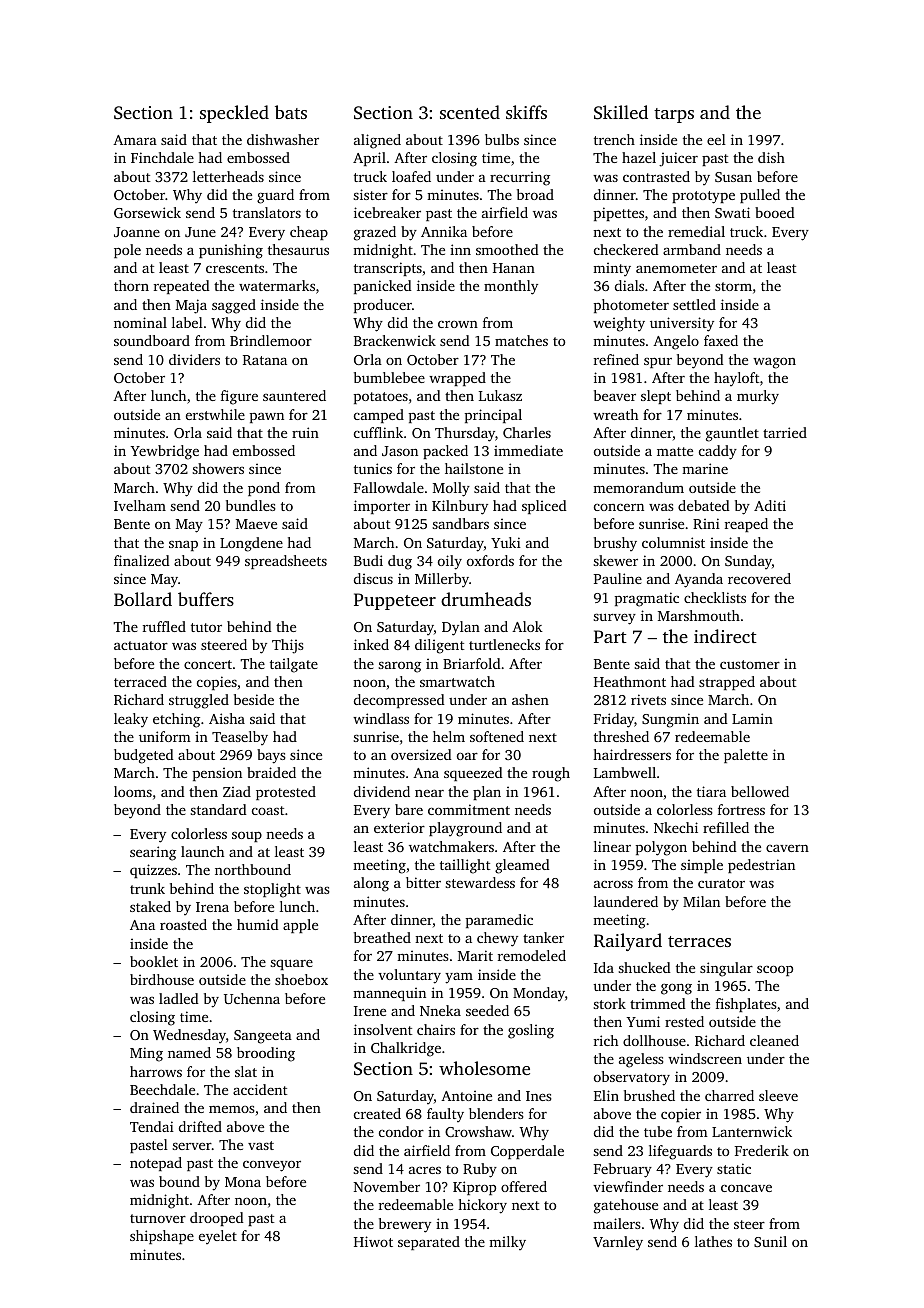 This screenshot has height=1308, width=924. I want to click on shipshape, so click(162, 1237).
